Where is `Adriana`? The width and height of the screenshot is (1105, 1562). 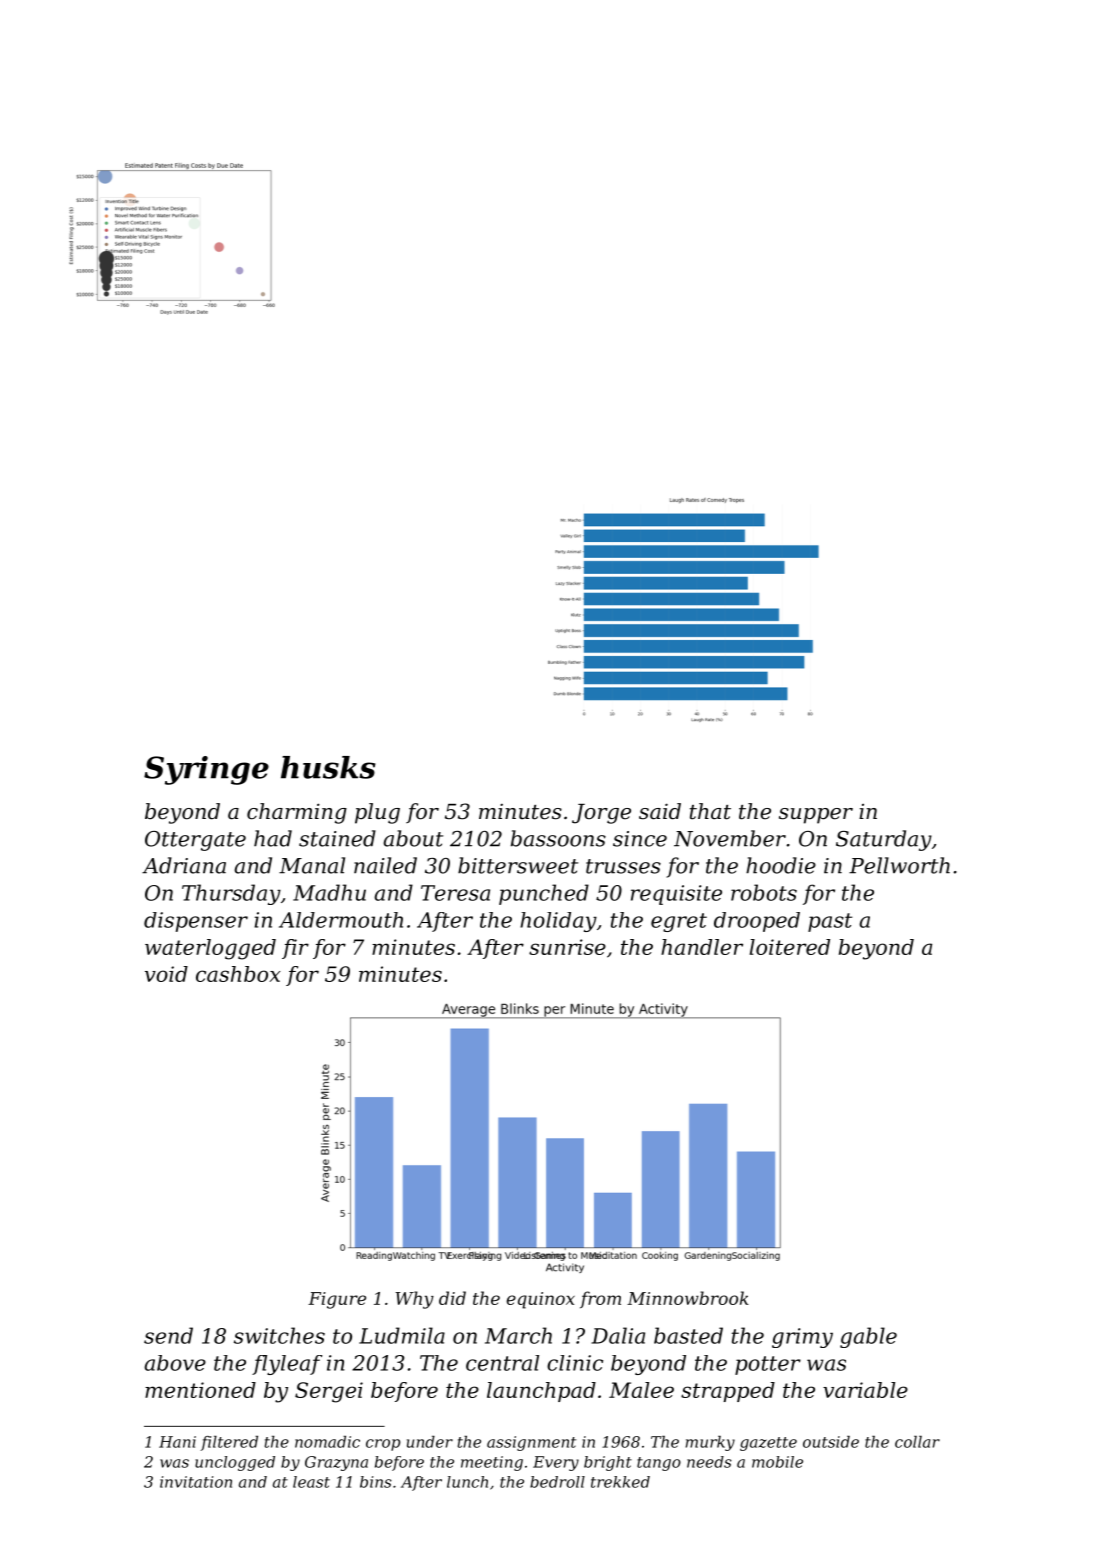 Adriana is located at coordinates (184, 865).
